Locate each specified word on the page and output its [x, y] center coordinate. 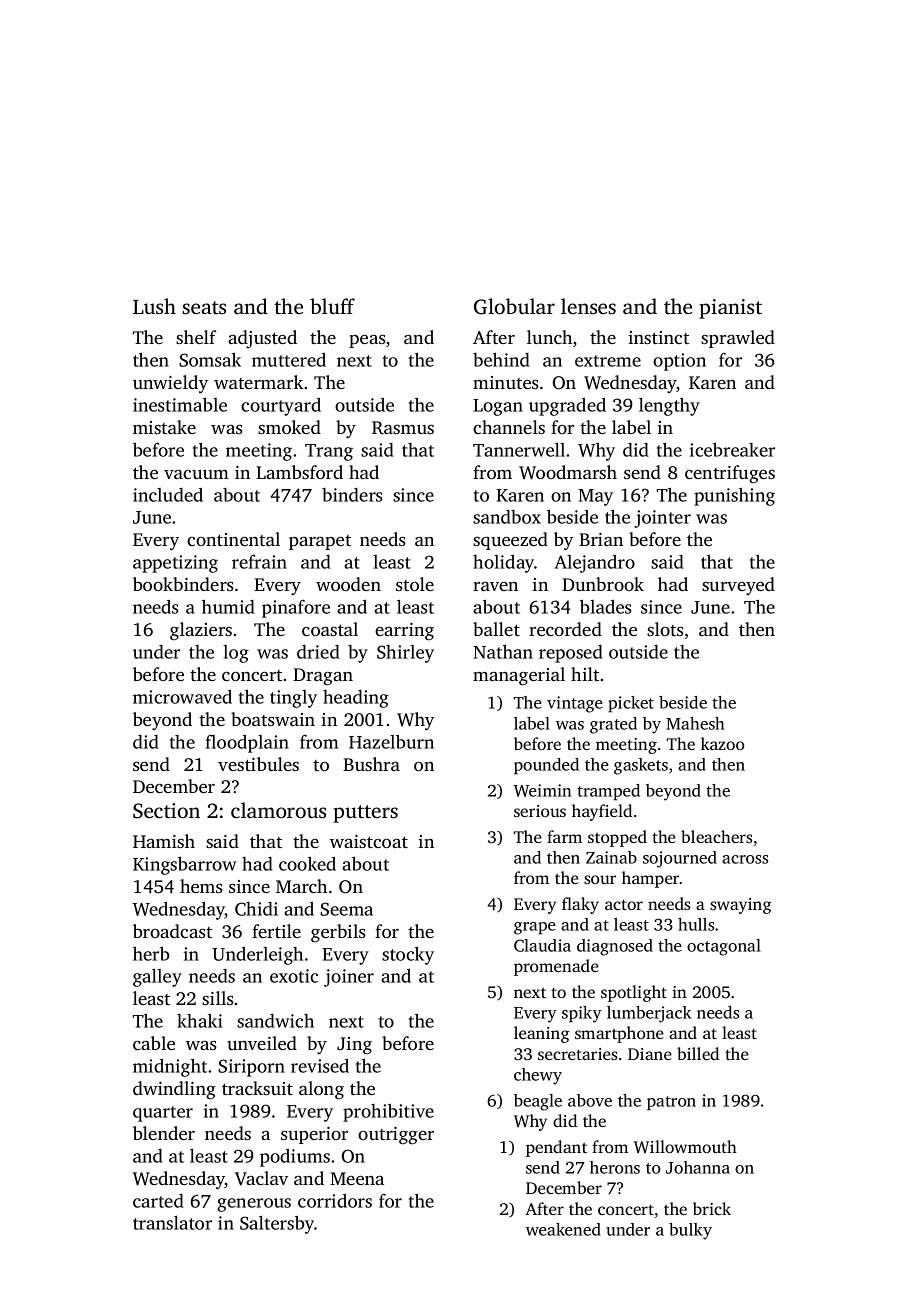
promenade [556, 967]
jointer [662, 519]
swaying [740, 906]
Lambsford [299, 472]
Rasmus [403, 428]
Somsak [210, 359]
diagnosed [615, 947]
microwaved [182, 697]
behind [501, 359]
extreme [608, 361]
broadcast [172, 931]
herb [151, 953]
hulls [696, 924]
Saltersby [277, 1224]
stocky [408, 955]
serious [540, 811]
